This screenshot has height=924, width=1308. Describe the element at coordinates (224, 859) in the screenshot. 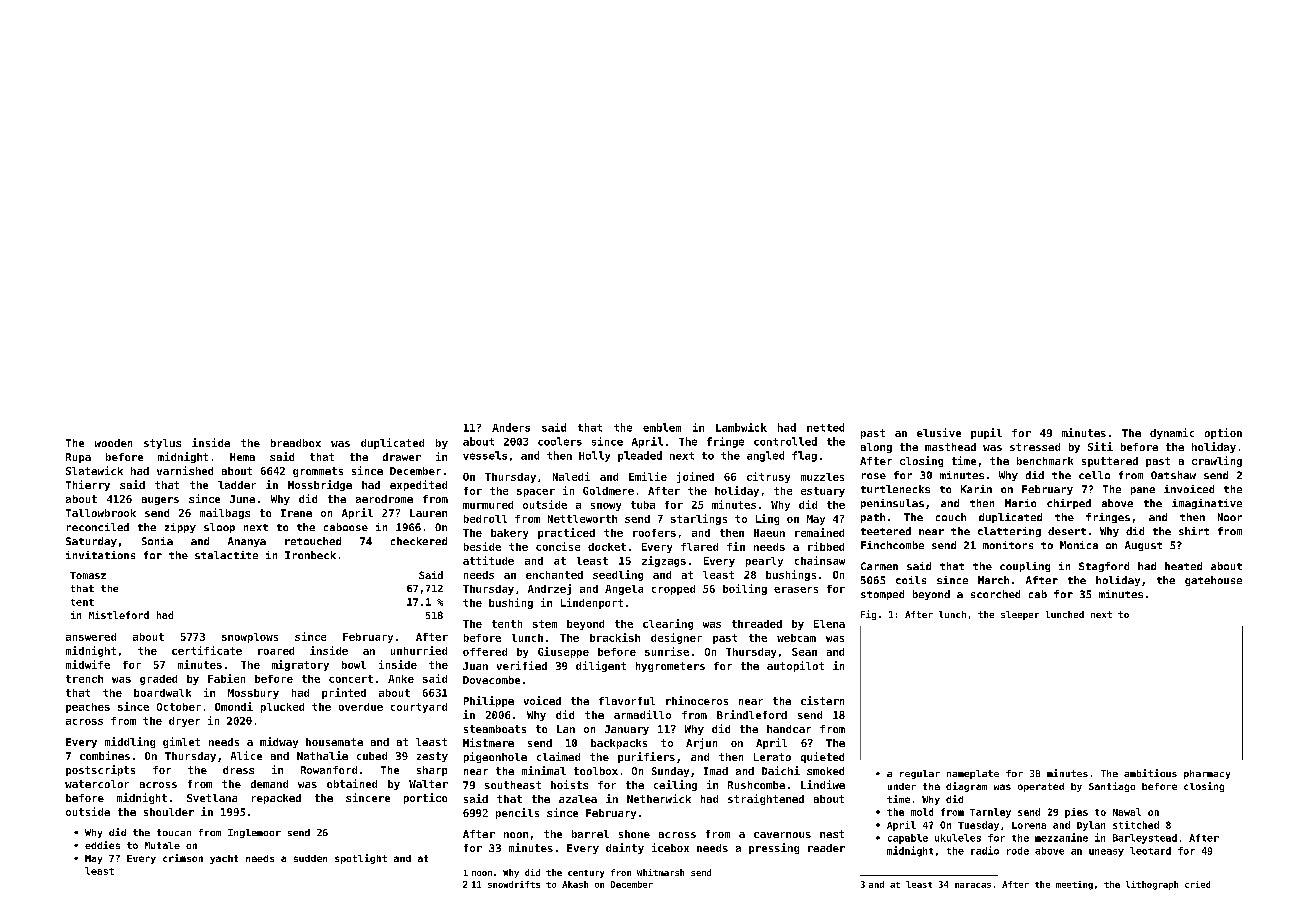

I see `yacht` at that location.
